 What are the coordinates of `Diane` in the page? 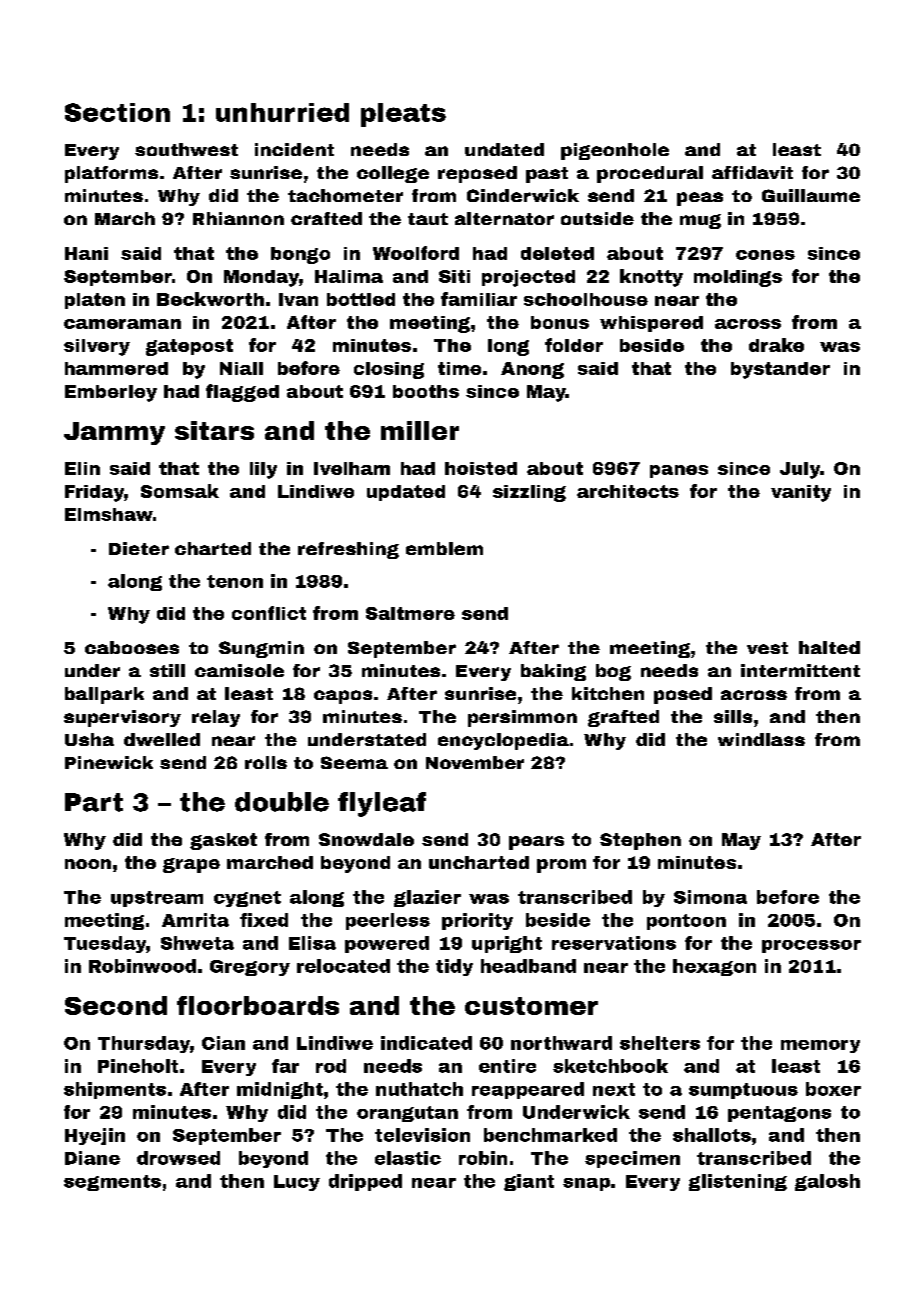 It's located at (92, 1158).
